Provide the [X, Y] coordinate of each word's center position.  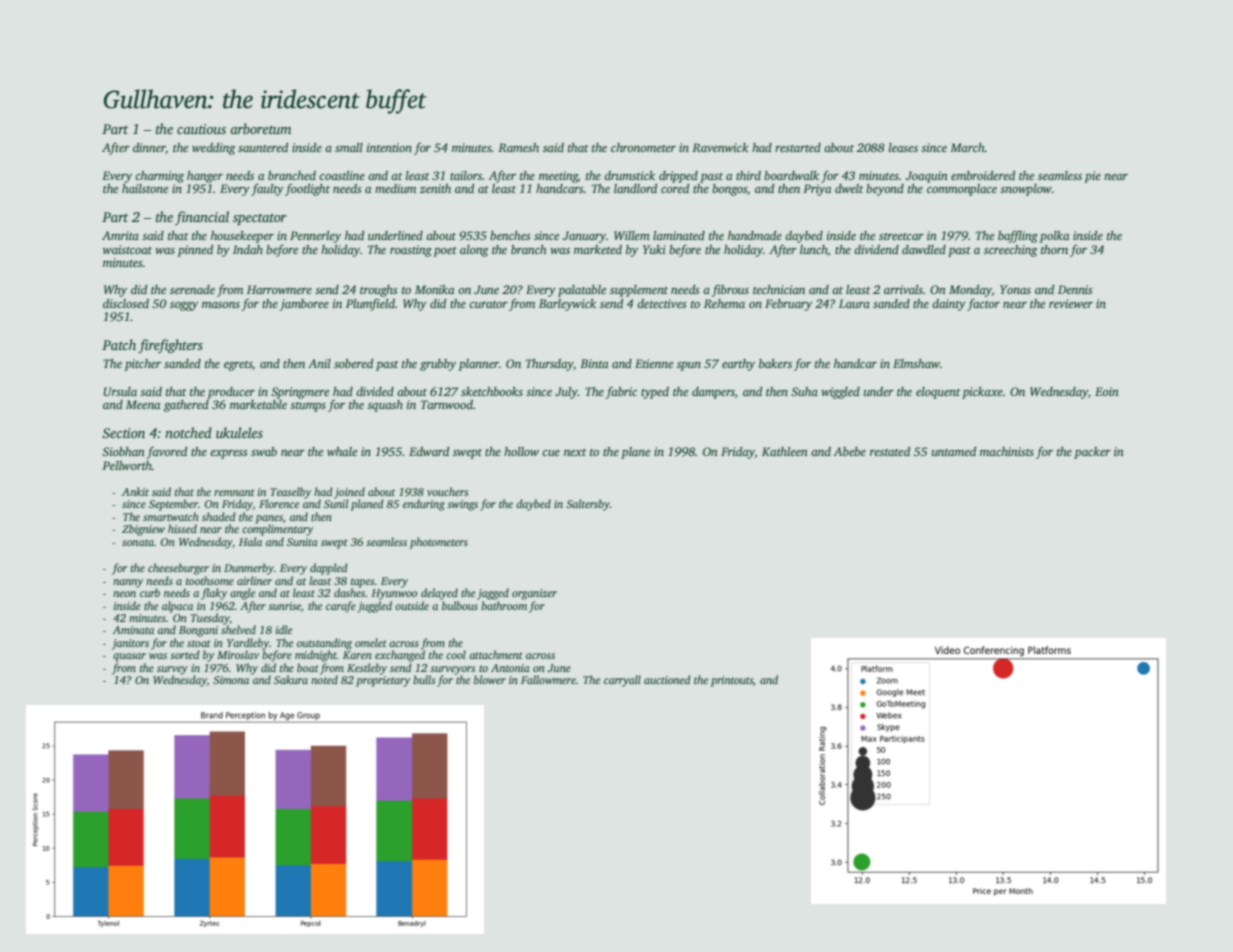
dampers [713, 393]
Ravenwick [720, 147]
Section [123, 433]
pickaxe [982, 393]
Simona [231, 680]
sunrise [284, 606]
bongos [729, 190]
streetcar [901, 236]
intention [389, 147]
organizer [534, 594]
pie [1092, 177]
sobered [353, 363]
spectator [260, 219]
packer [1092, 453]
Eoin [1107, 391]
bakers [775, 363]
